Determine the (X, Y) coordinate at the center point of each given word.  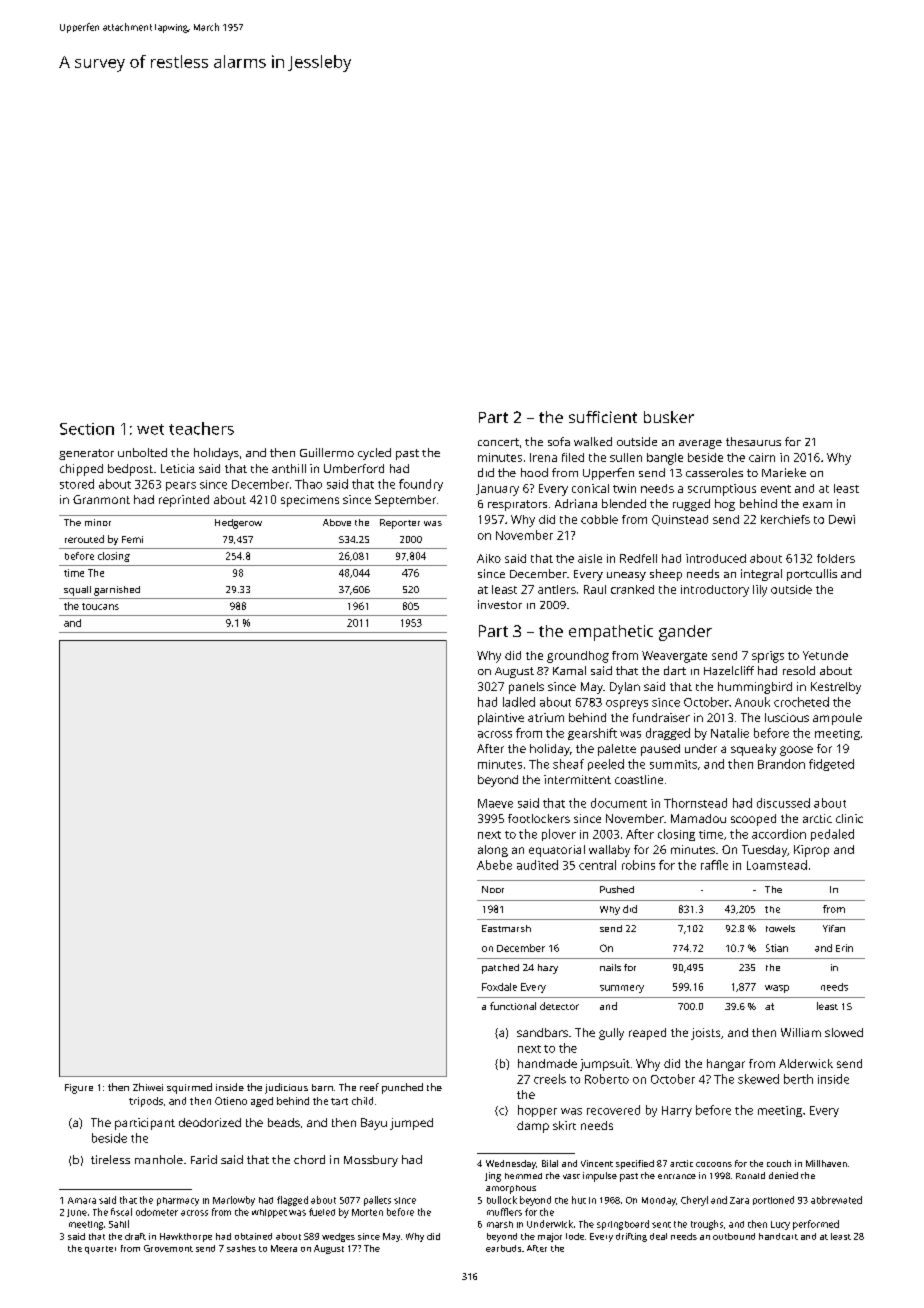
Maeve (495, 803)
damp (533, 1127)
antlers (557, 589)
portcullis (812, 575)
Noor (493, 889)
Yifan (834, 928)
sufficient (603, 417)
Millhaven (826, 1163)
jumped (411, 1124)
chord (309, 1159)
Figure (79, 1089)
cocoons (714, 1164)
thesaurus (753, 441)
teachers (201, 428)
